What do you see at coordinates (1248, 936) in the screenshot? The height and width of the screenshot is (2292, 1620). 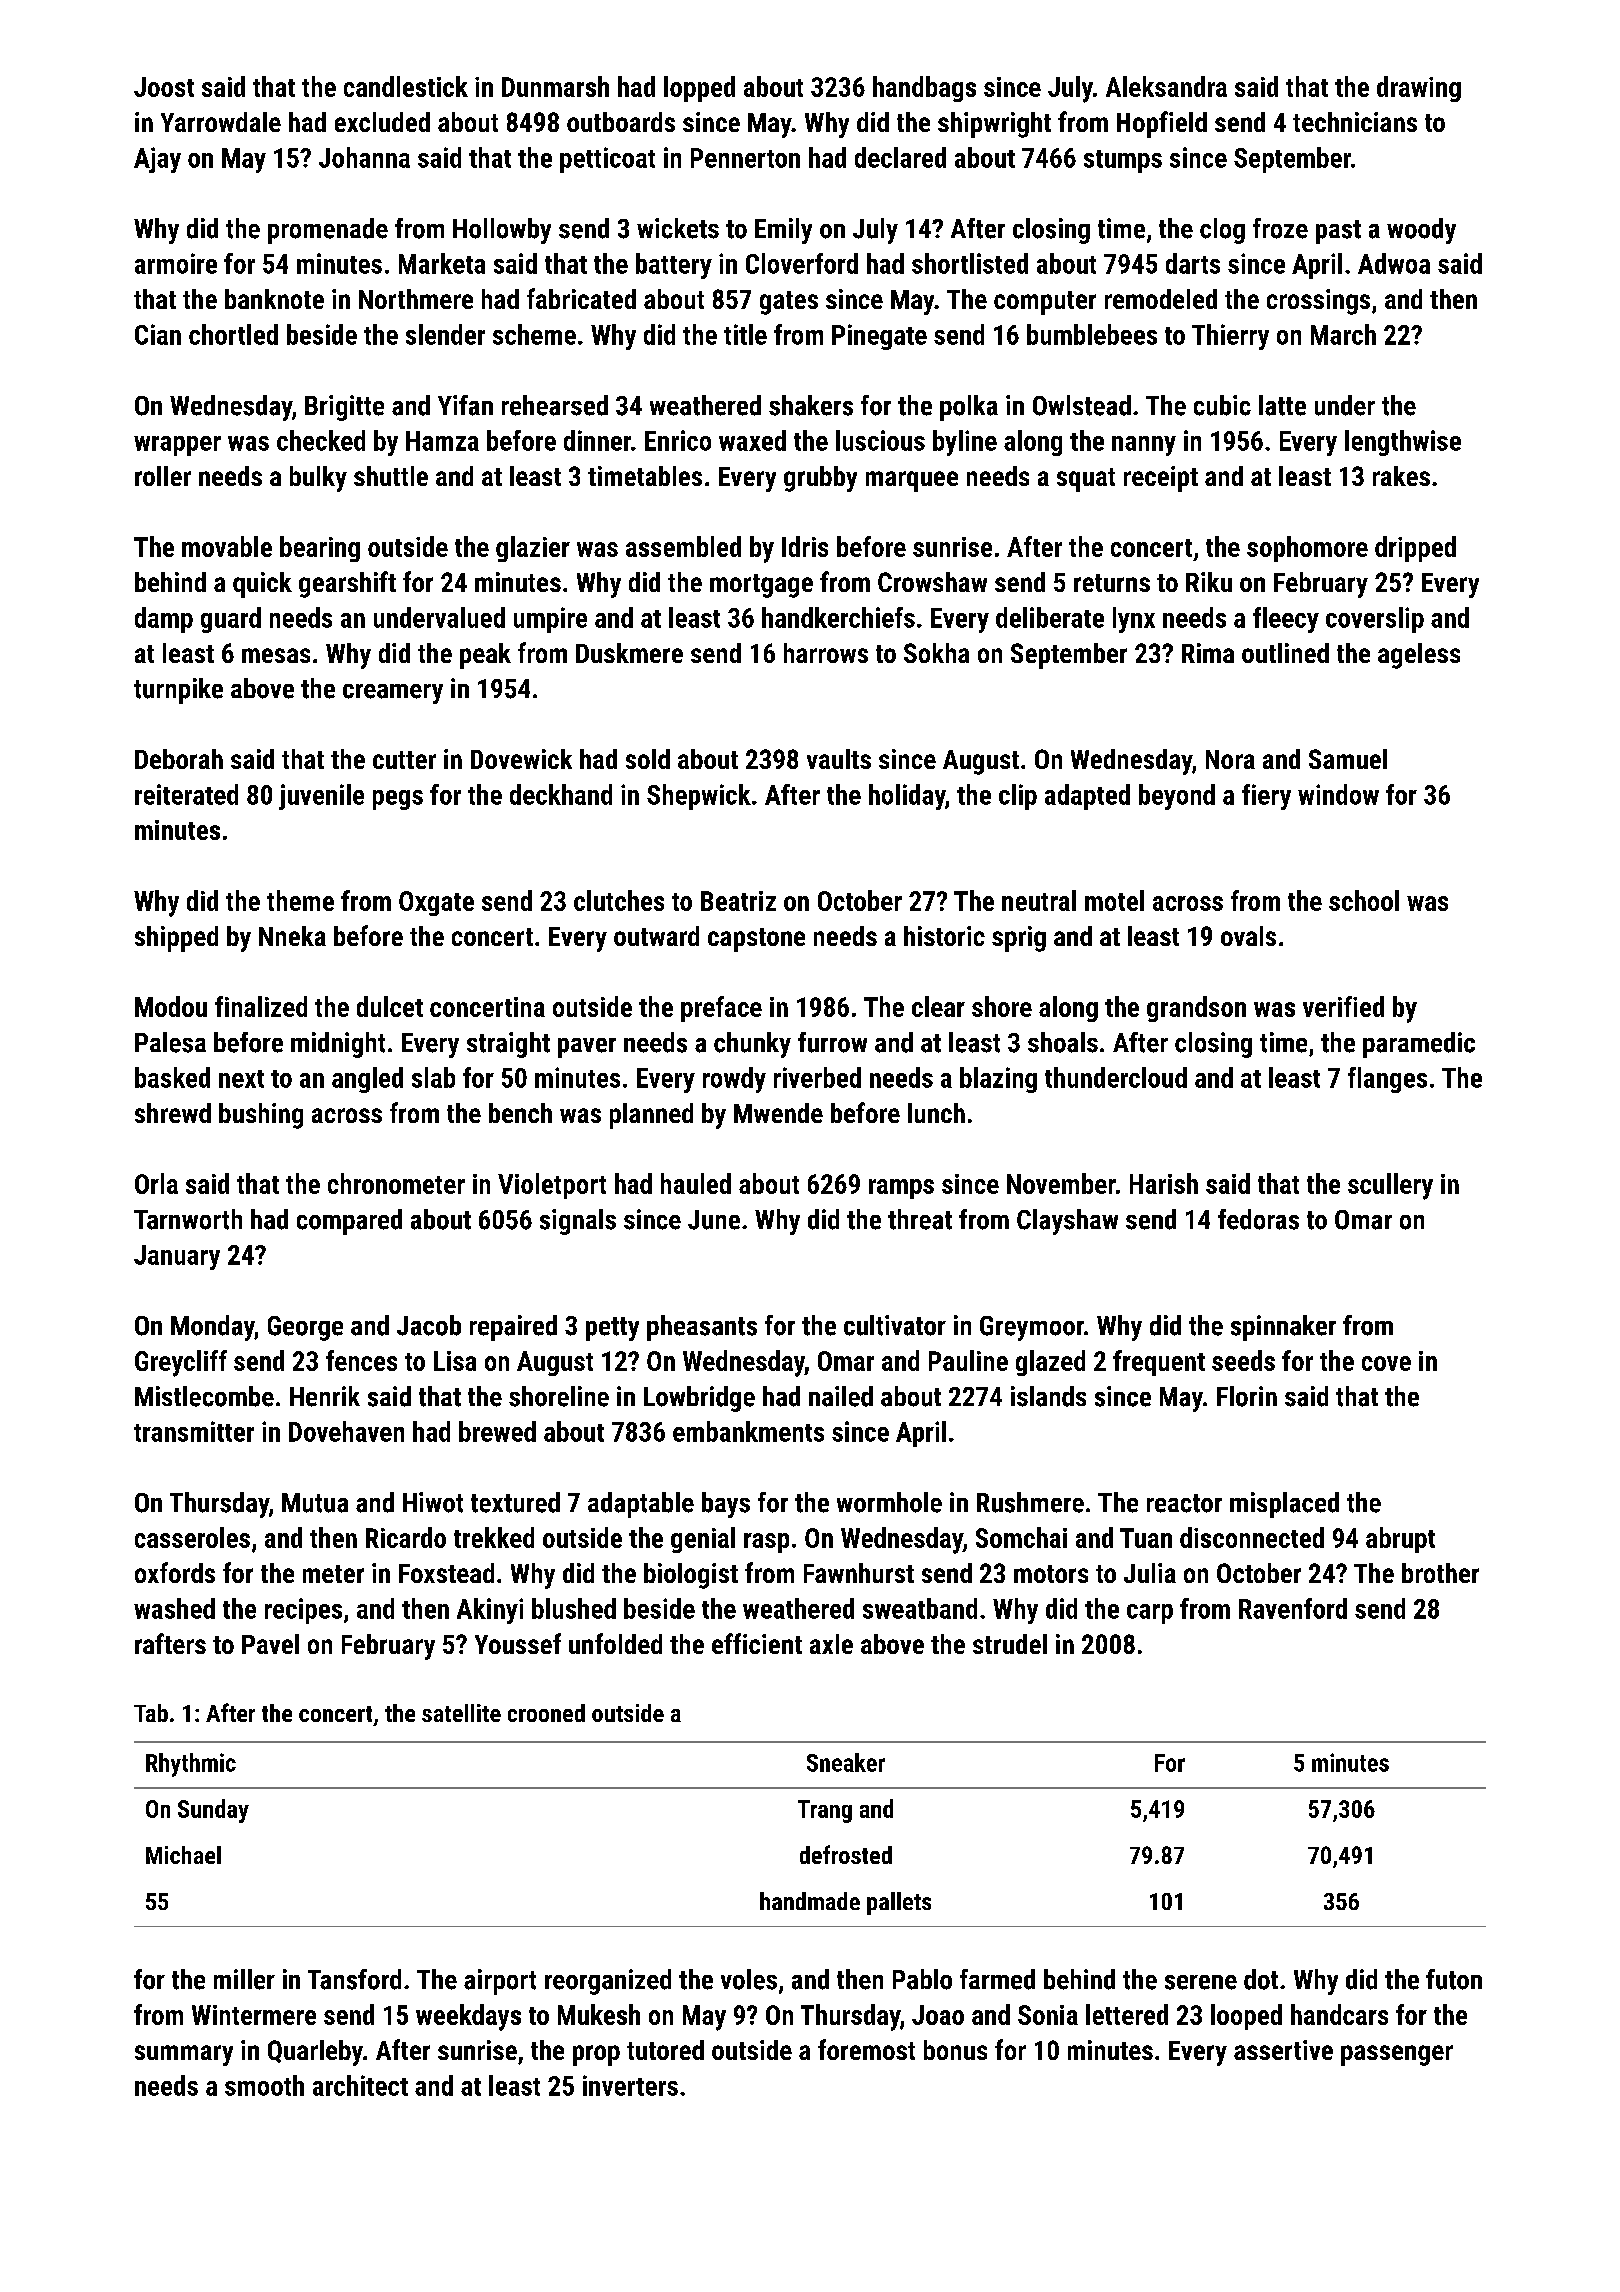 I see `ovals` at bounding box center [1248, 936].
